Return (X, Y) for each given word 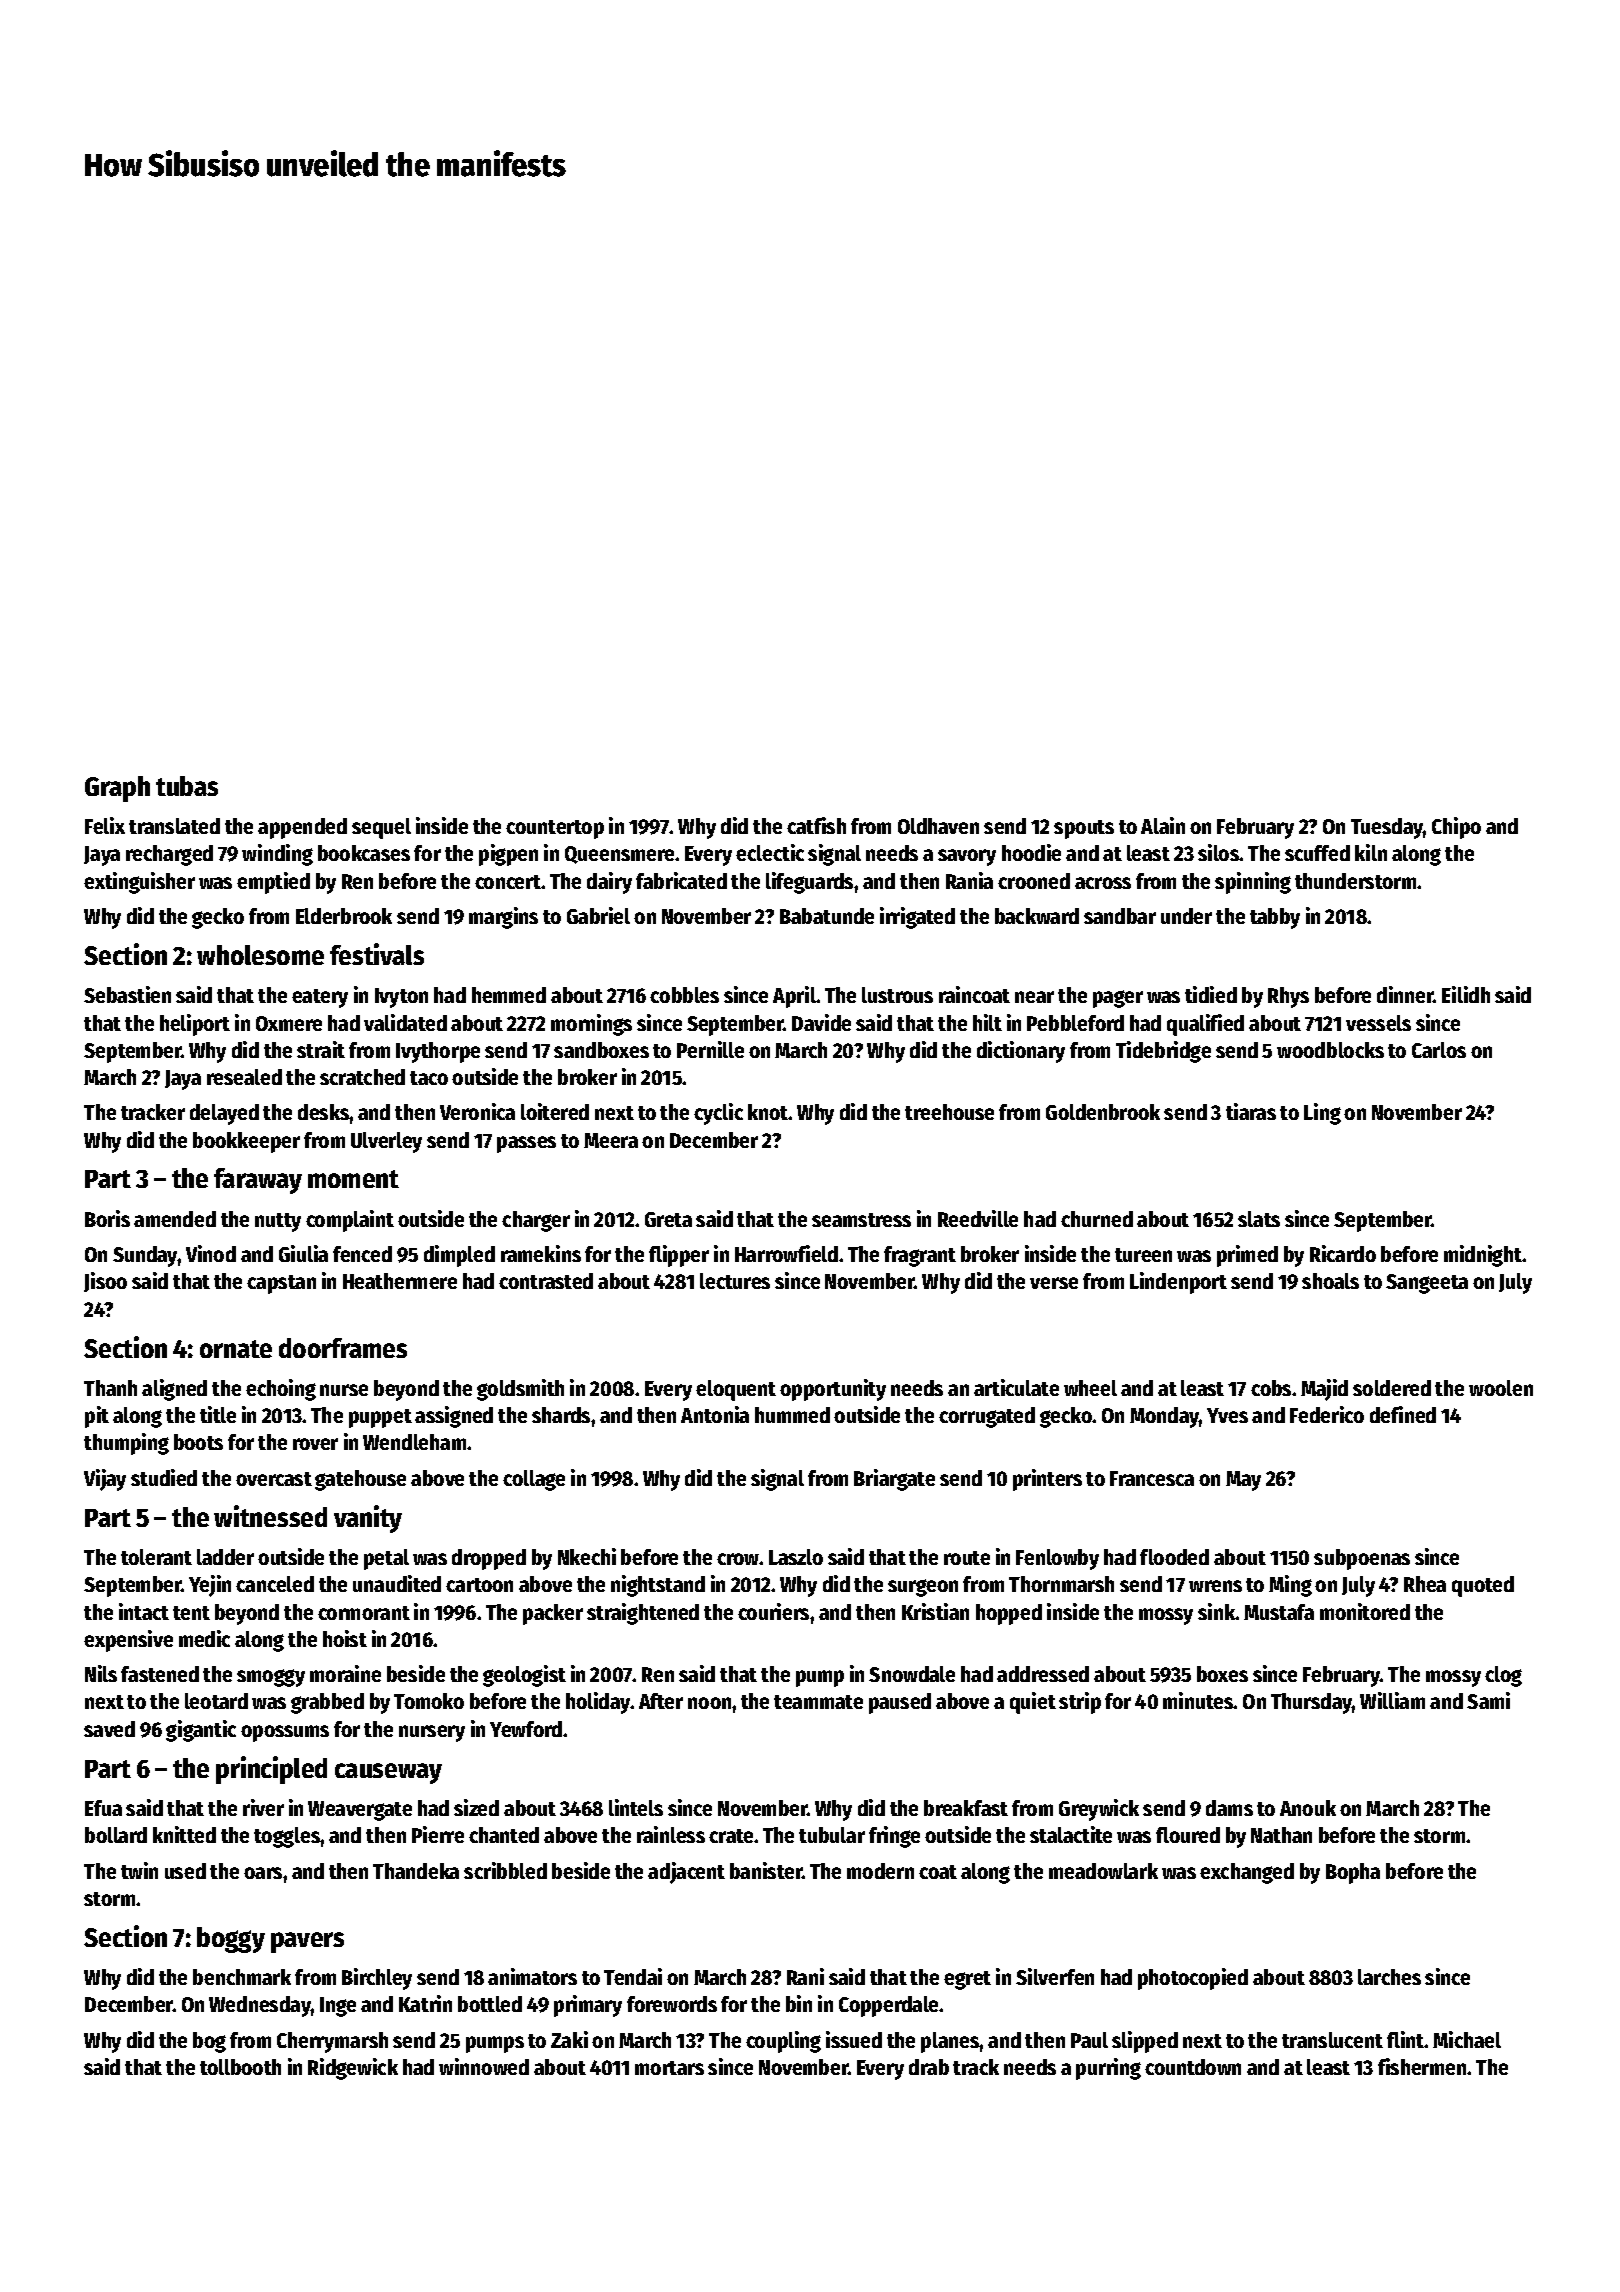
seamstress (861, 1220)
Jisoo (105, 1282)
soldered (1392, 1388)
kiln (1371, 852)
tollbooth (240, 2067)
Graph (117, 789)
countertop (555, 829)
